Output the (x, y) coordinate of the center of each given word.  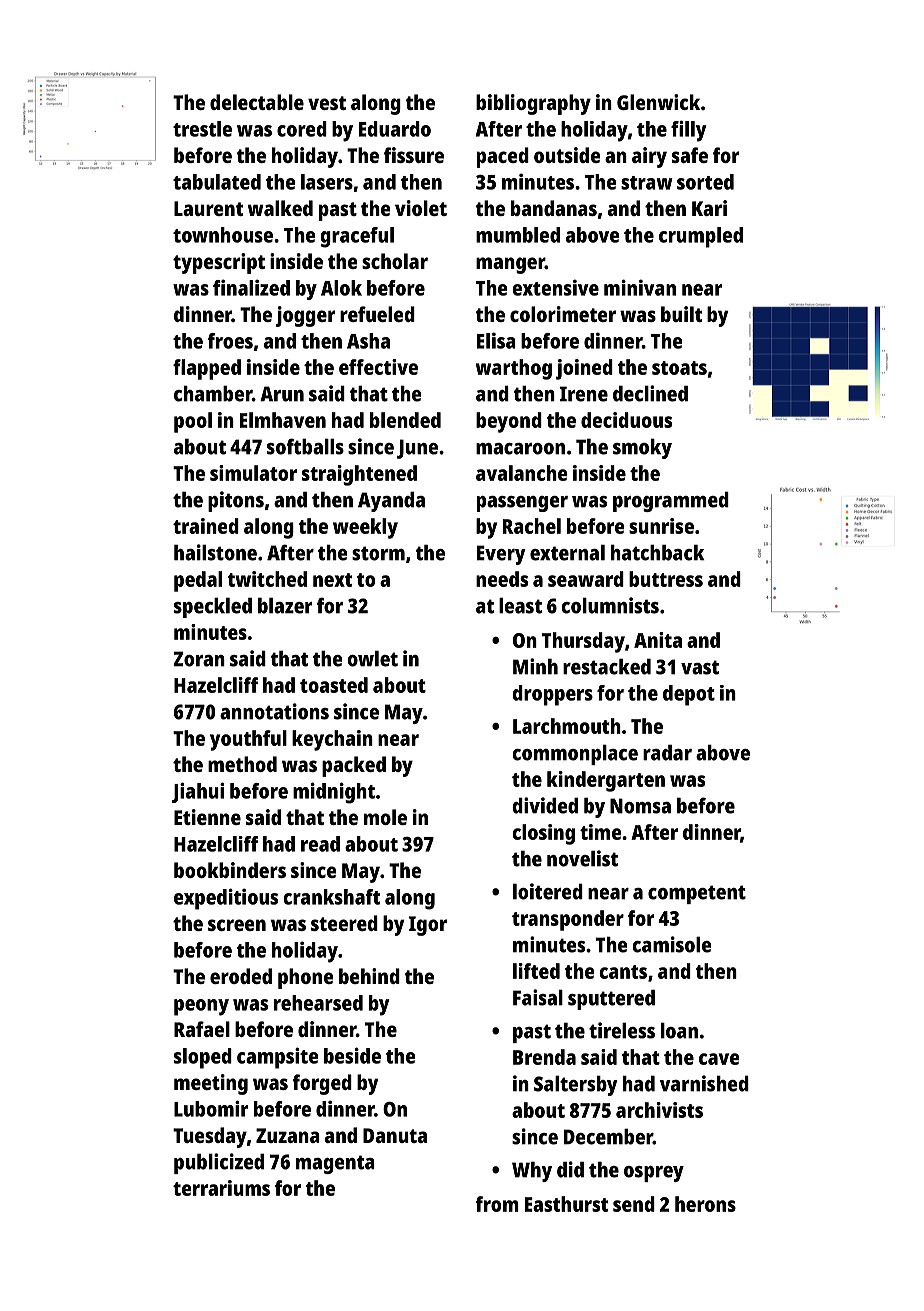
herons (705, 1204)
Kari (709, 208)
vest (327, 103)
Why (532, 1172)
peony (201, 1007)
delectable (257, 102)
